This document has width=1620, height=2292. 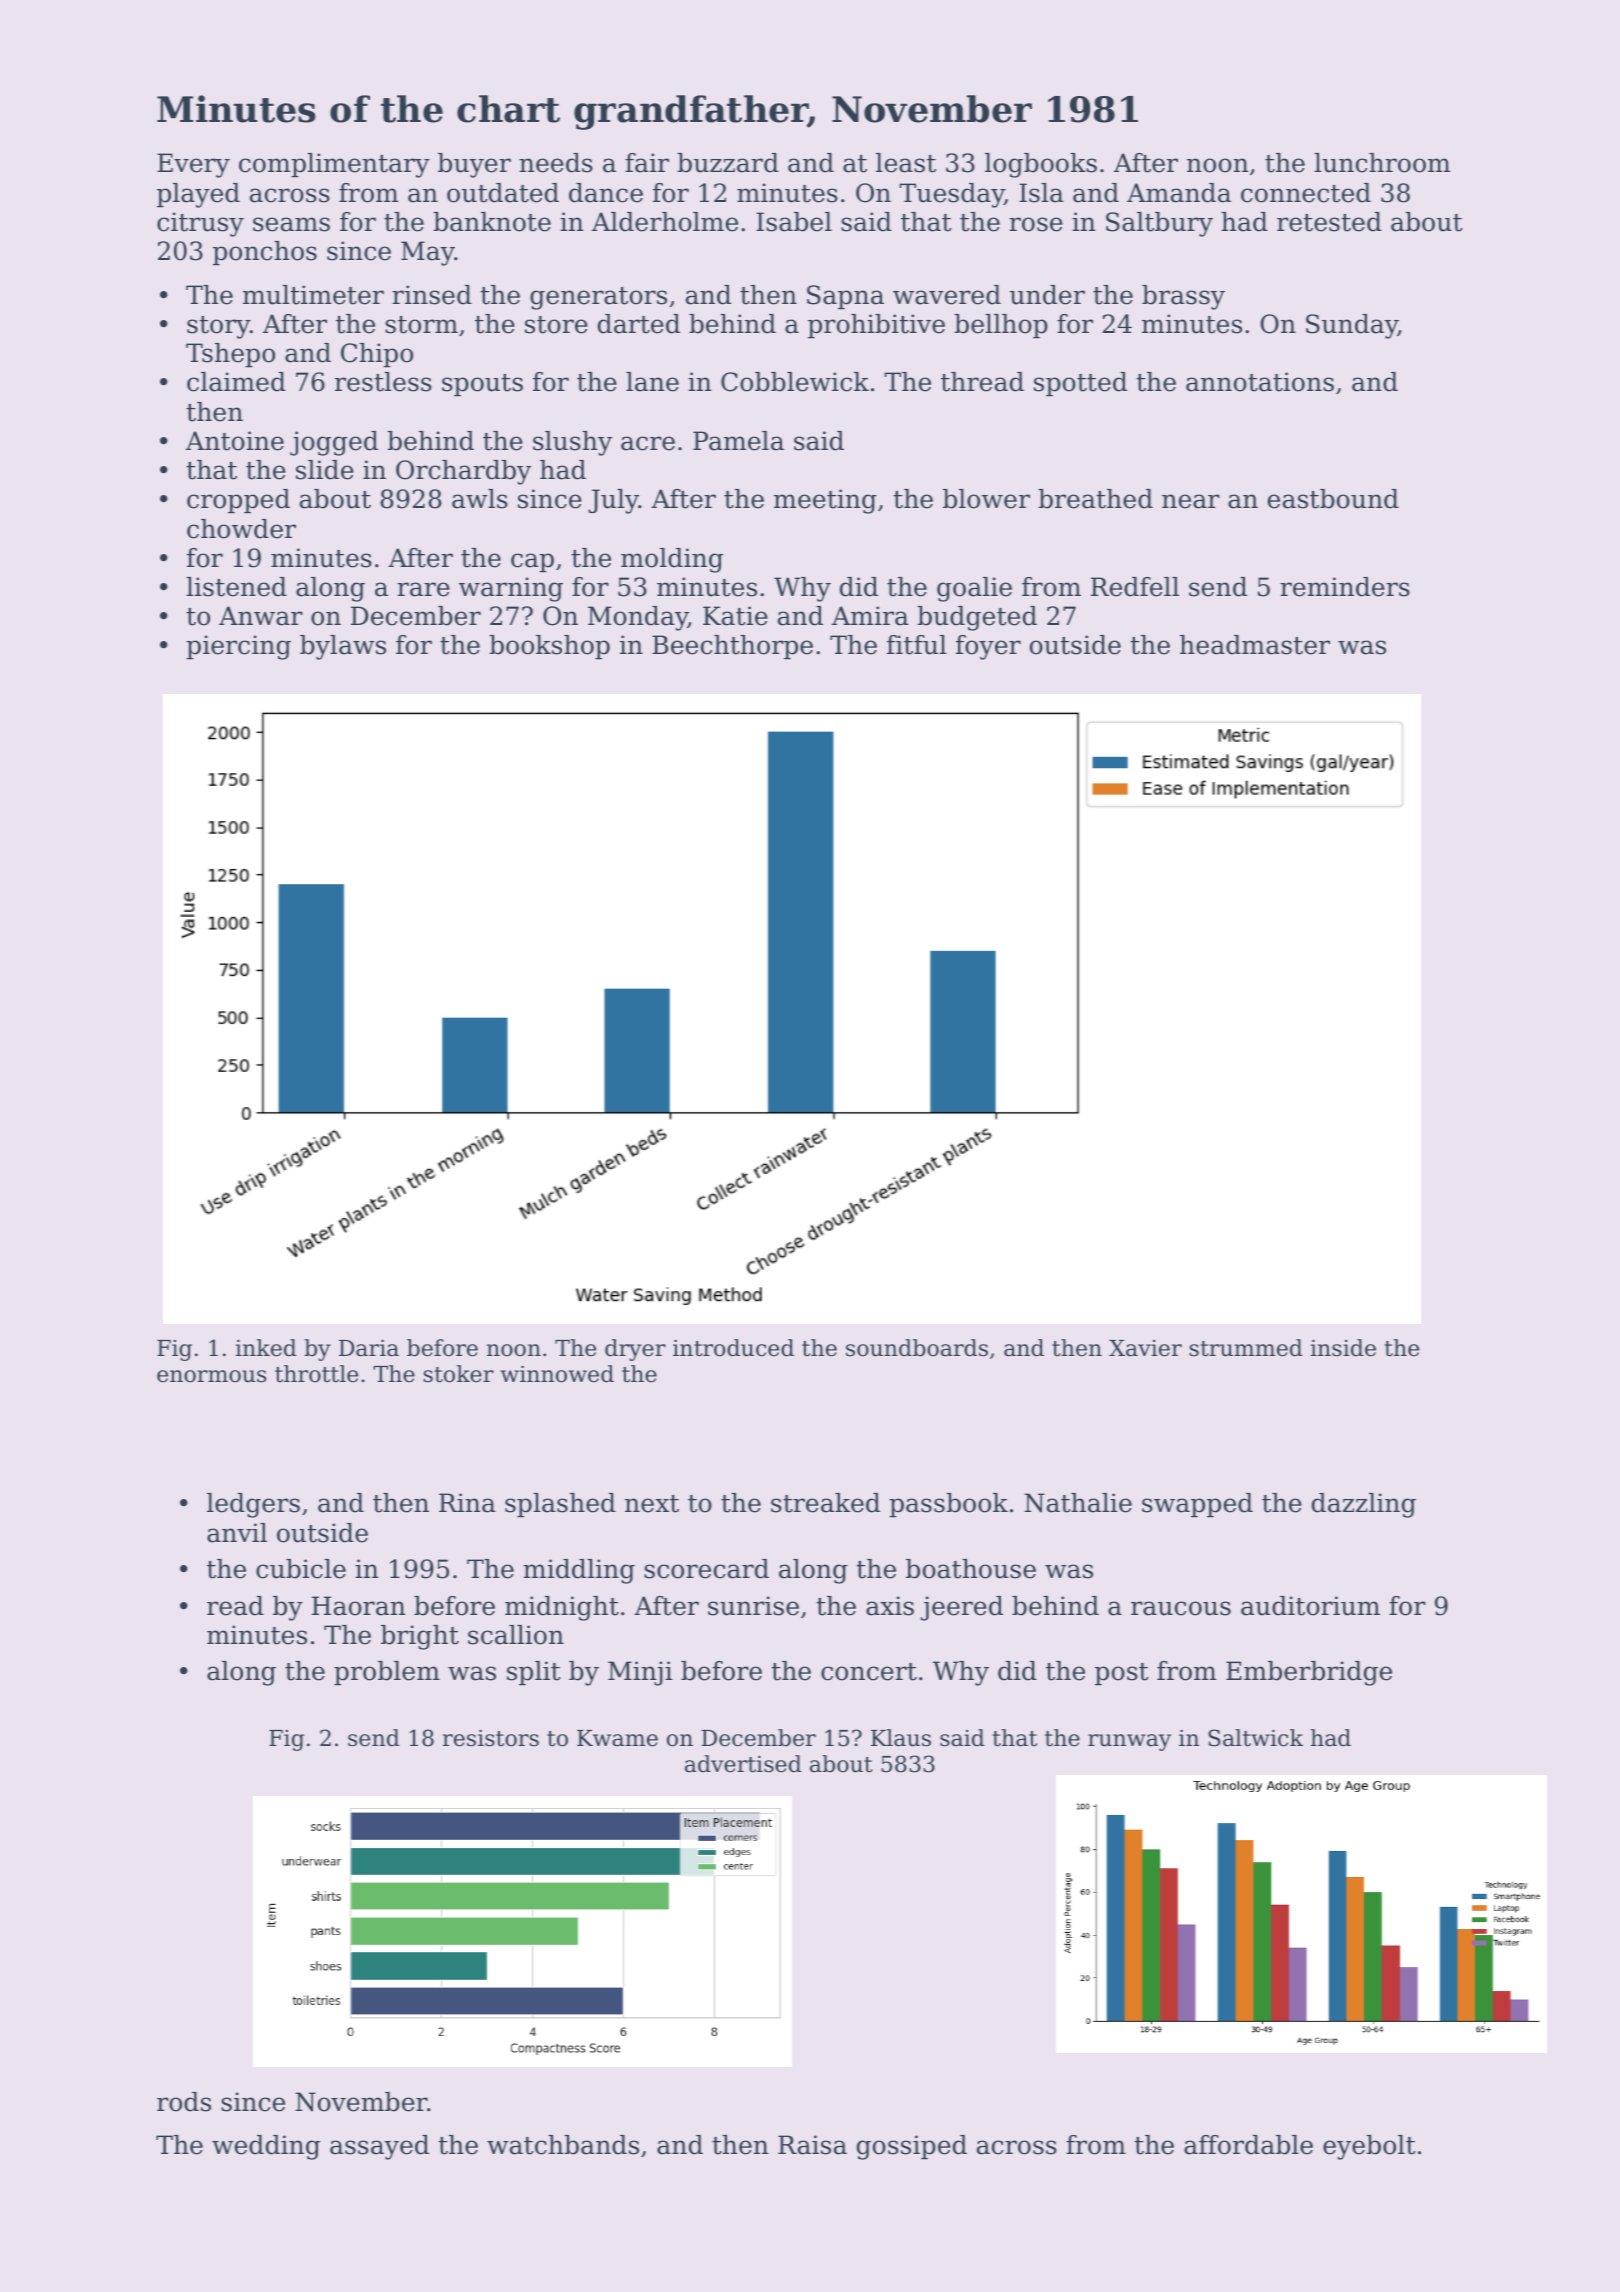 I want to click on sunrise, so click(x=753, y=1606).
